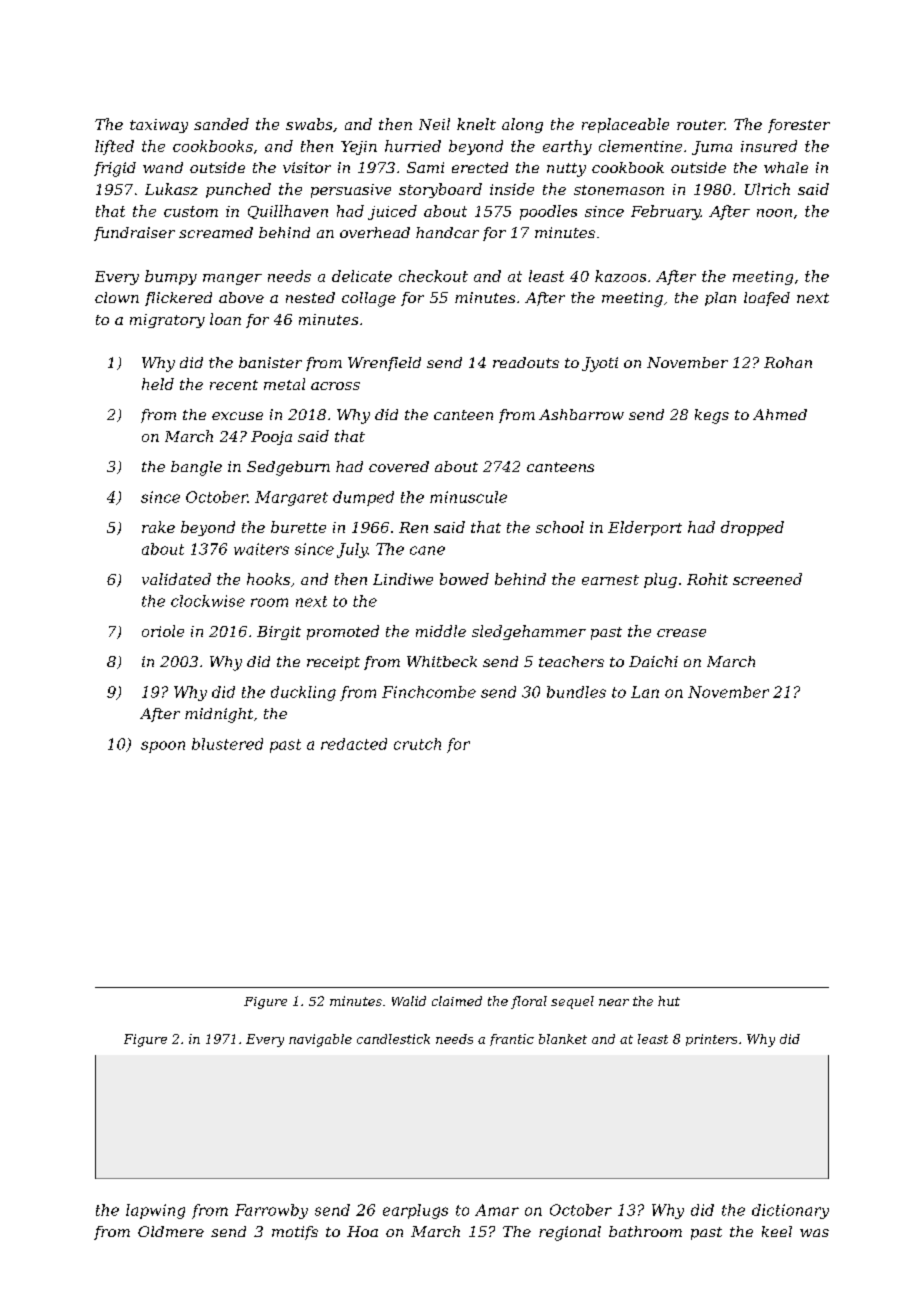 This image has height=1308, width=924. Describe the element at coordinates (295, 1233) in the image. I see `motifs` at that location.
